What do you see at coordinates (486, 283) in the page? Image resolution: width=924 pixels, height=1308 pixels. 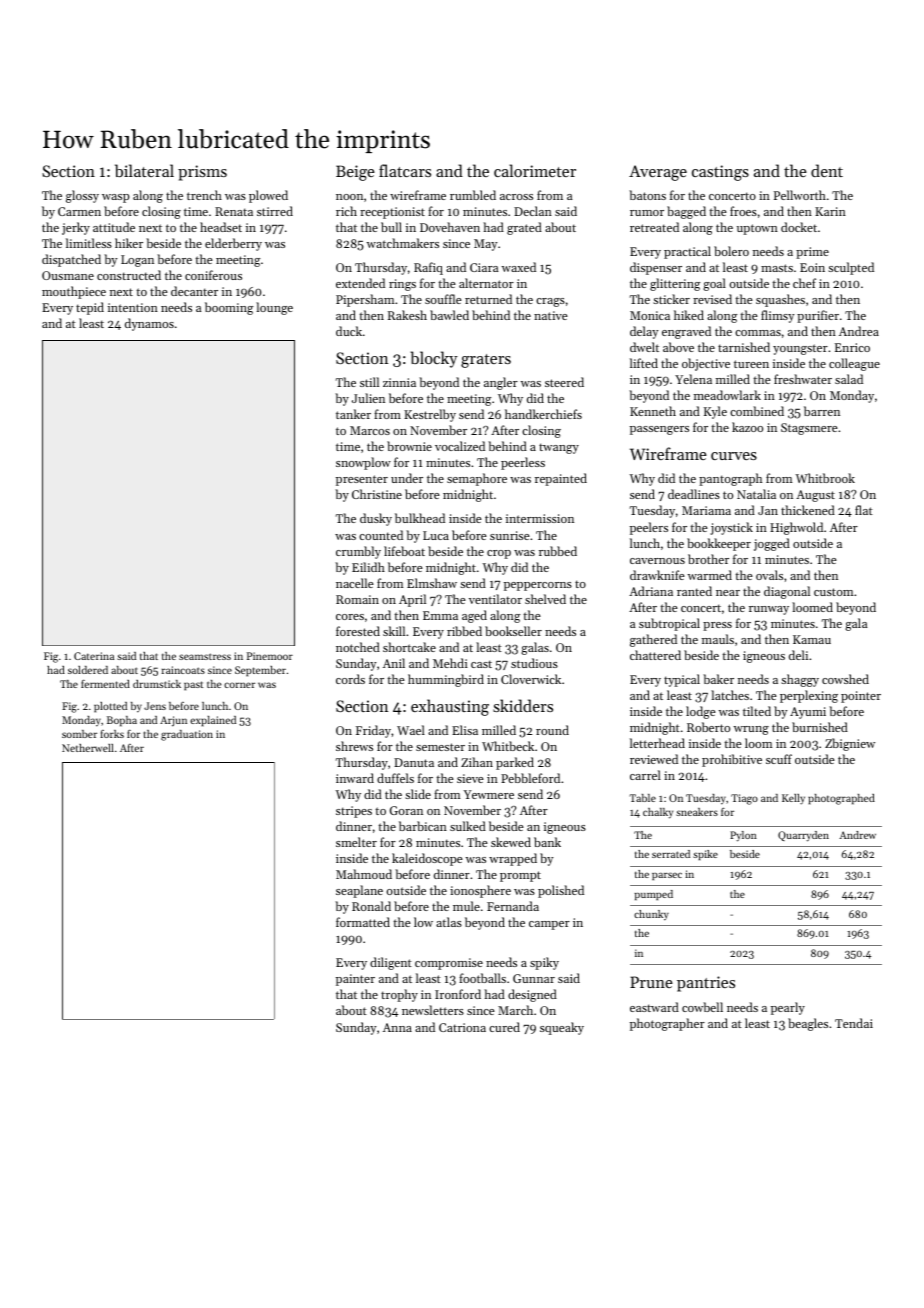 I see `alternator` at bounding box center [486, 283].
